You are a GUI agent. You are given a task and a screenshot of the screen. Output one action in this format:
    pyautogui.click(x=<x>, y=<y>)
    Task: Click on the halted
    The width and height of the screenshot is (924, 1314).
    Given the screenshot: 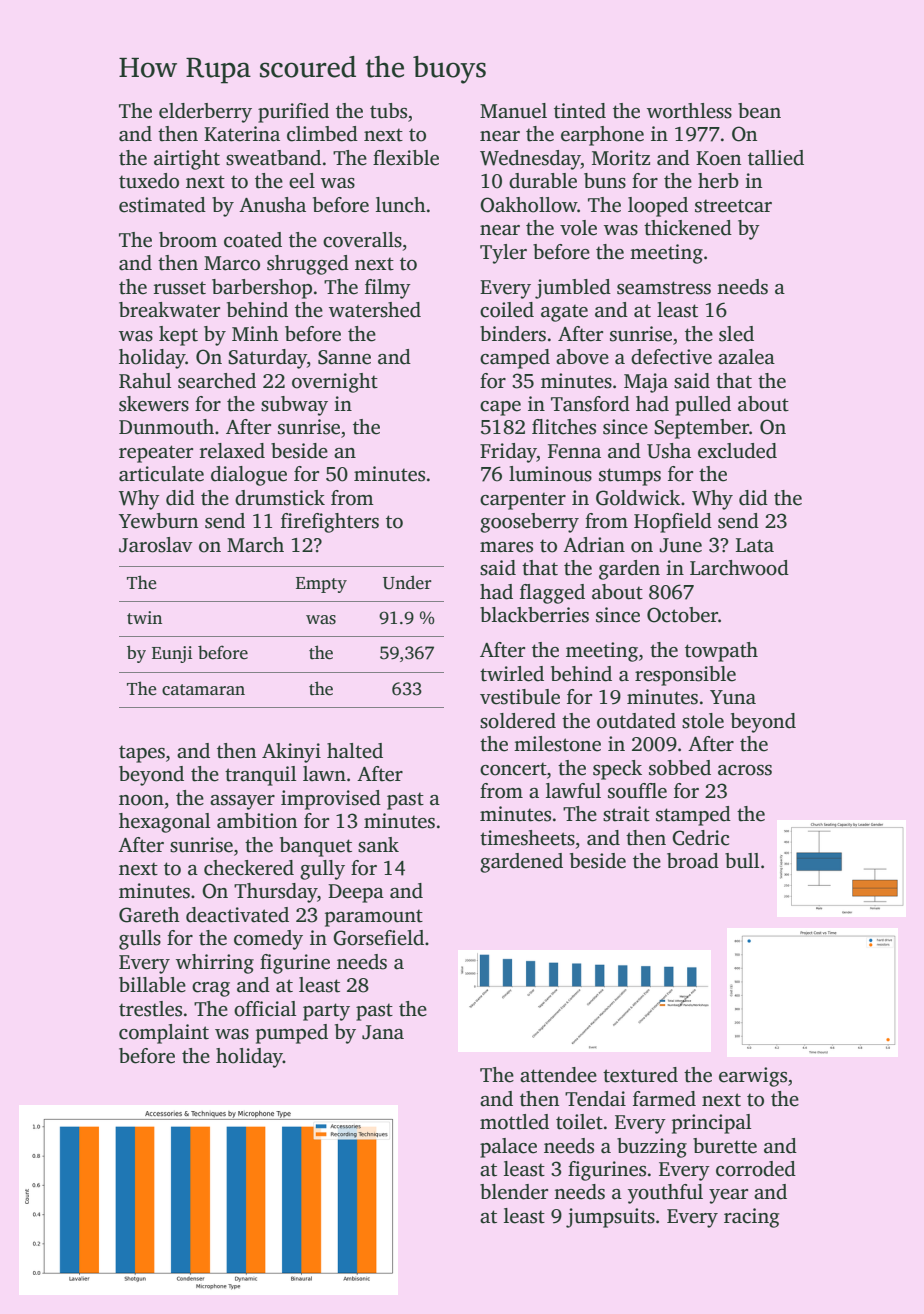 What is the action you would take?
    pyautogui.click(x=355, y=751)
